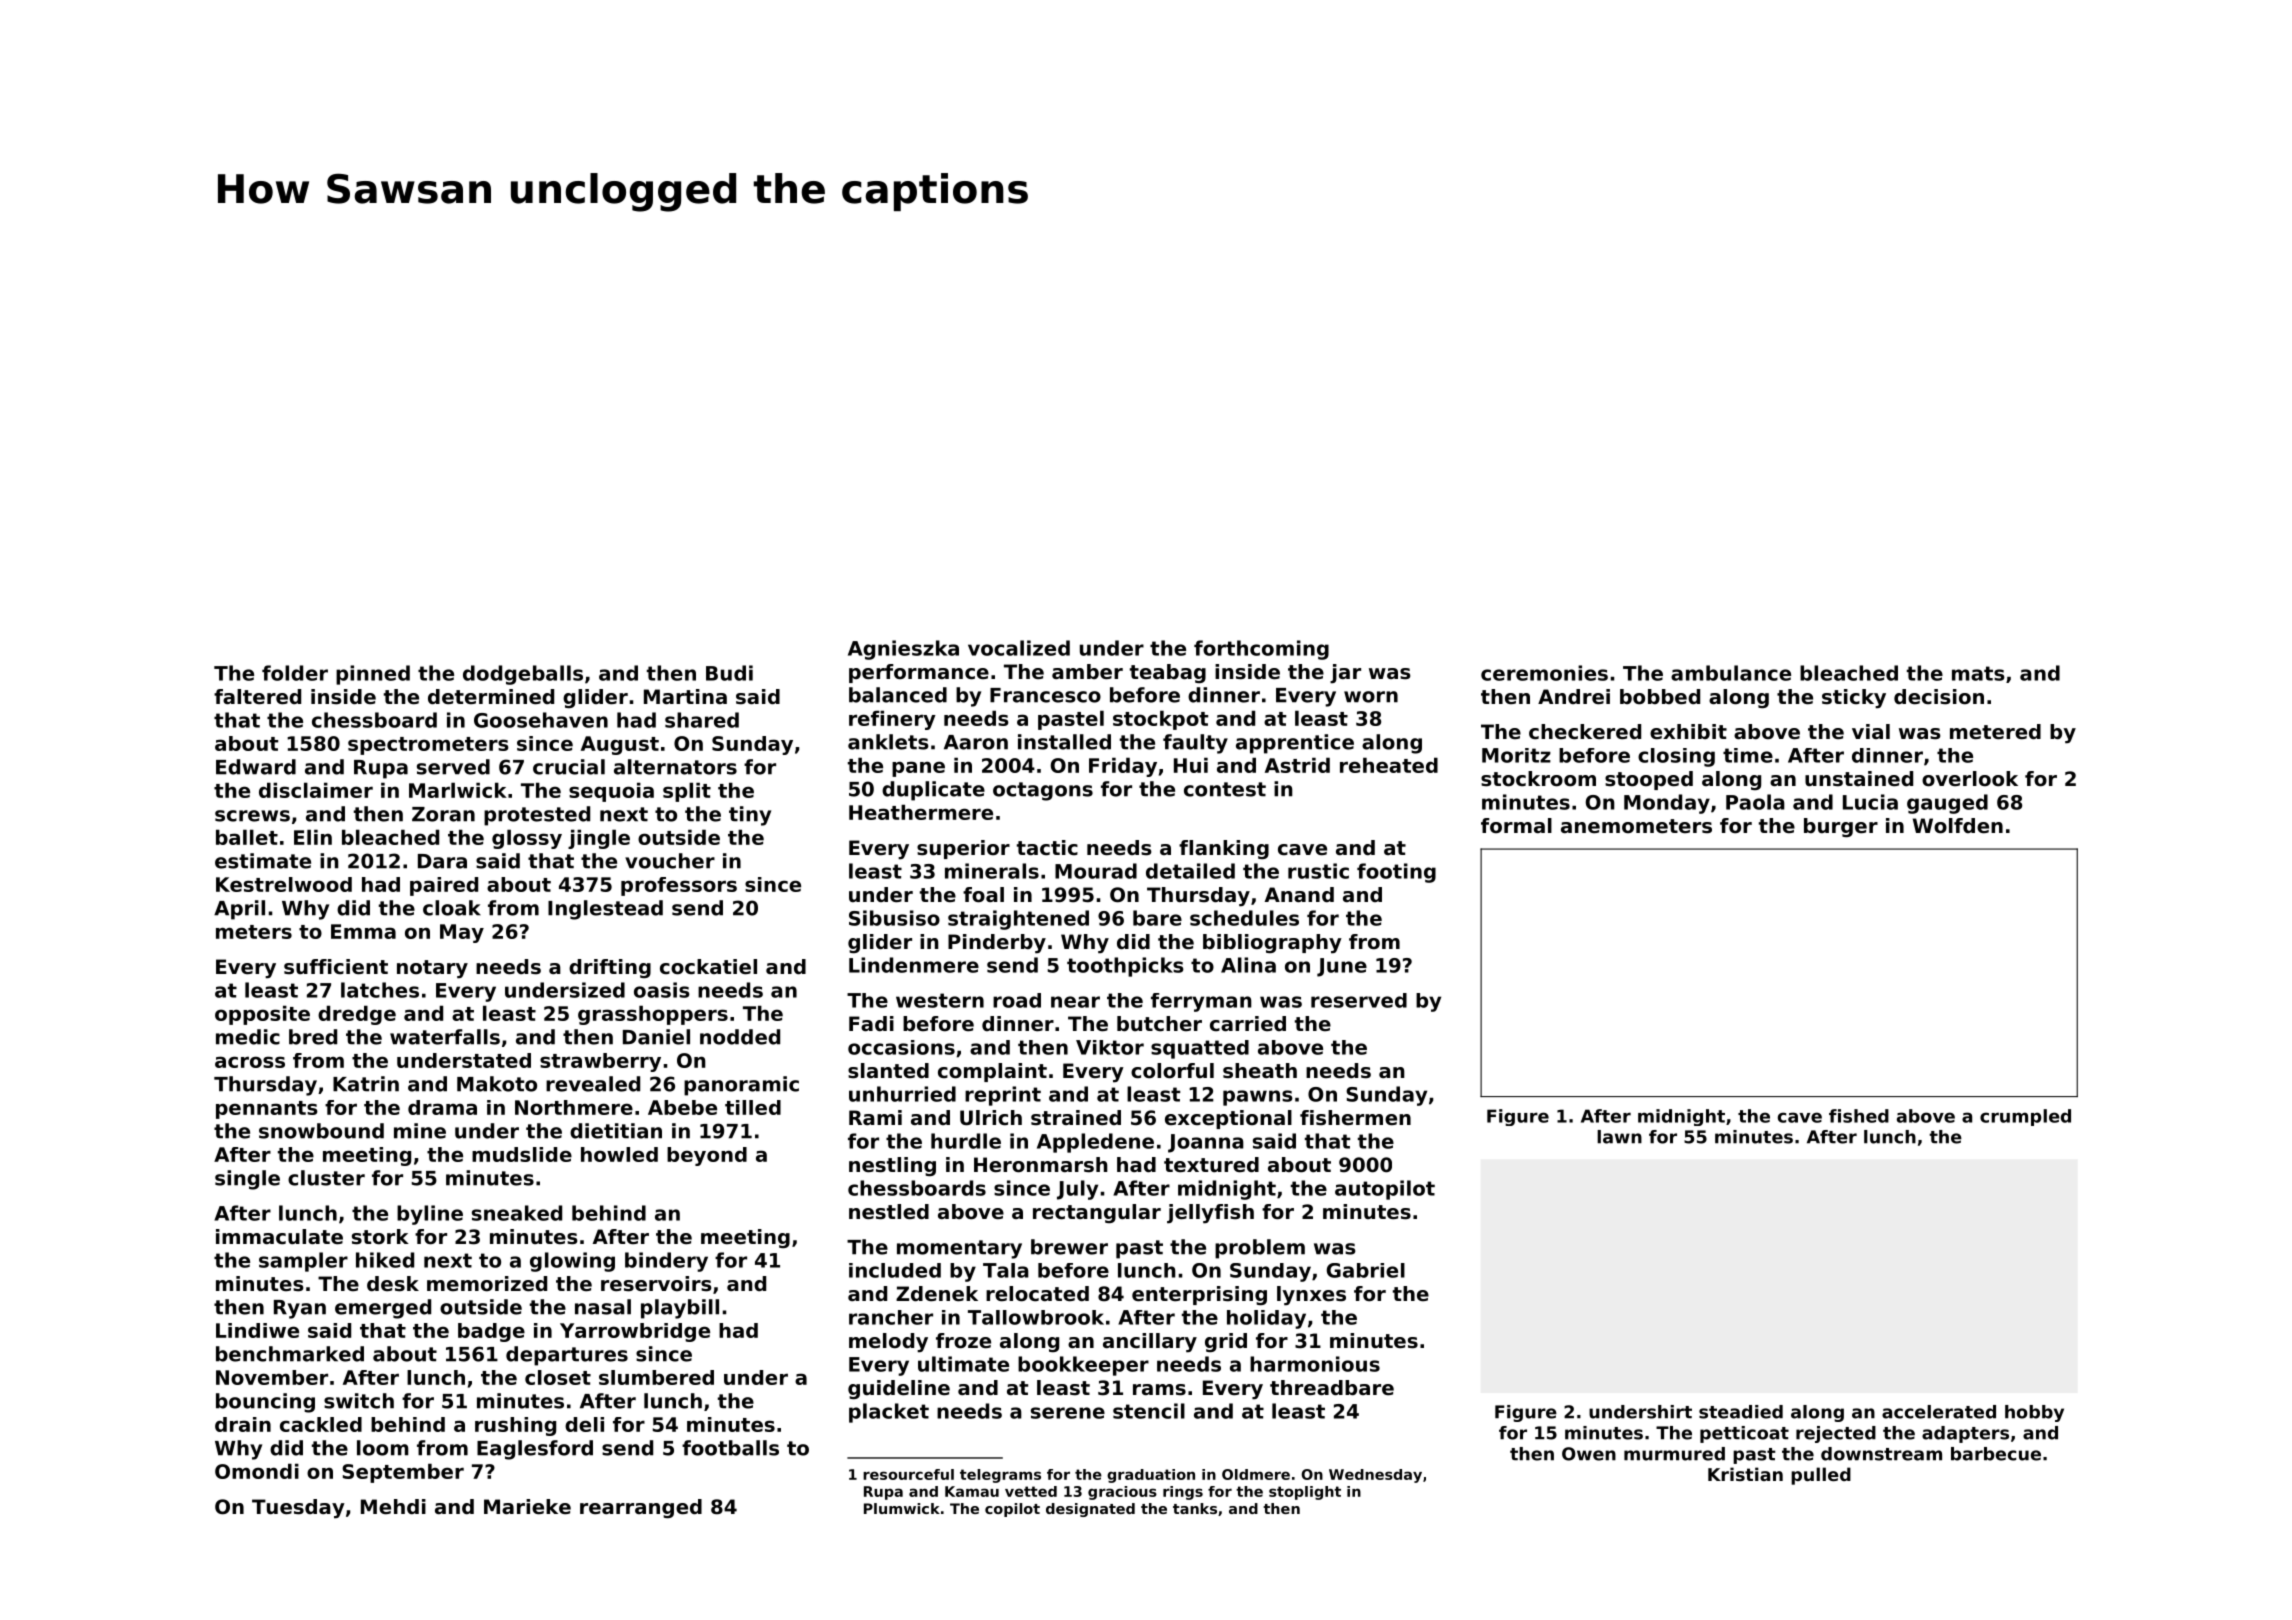  Describe the element at coordinates (290, 1354) in the screenshot. I see `benchmarked` at that location.
